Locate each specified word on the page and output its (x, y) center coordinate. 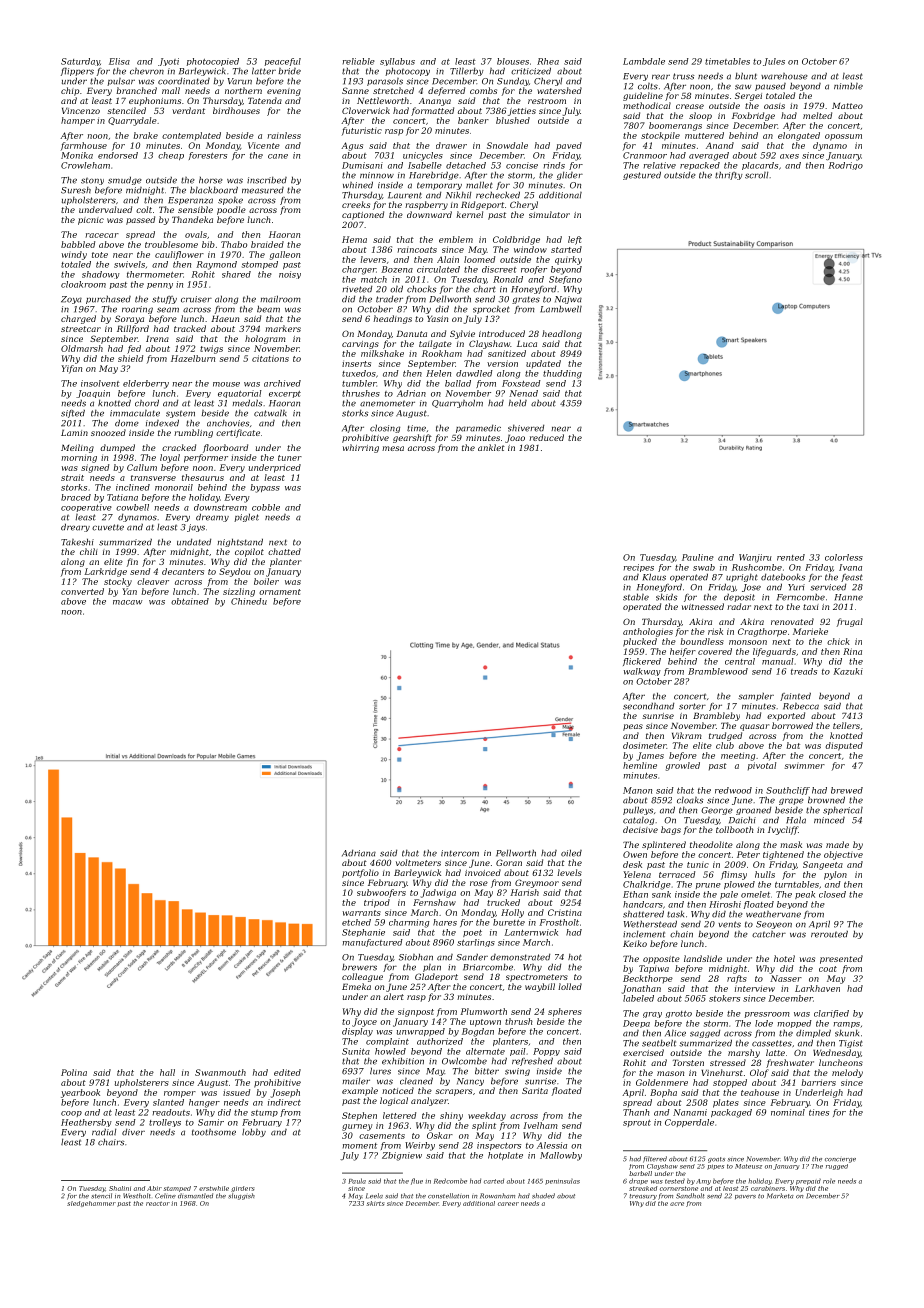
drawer (451, 145)
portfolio (360, 873)
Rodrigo (845, 166)
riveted (357, 289)
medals (247, 403)
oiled (571, 853)
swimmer (805, 766)
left (575, 240)
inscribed (267, 180)
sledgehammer (91, 1204)
